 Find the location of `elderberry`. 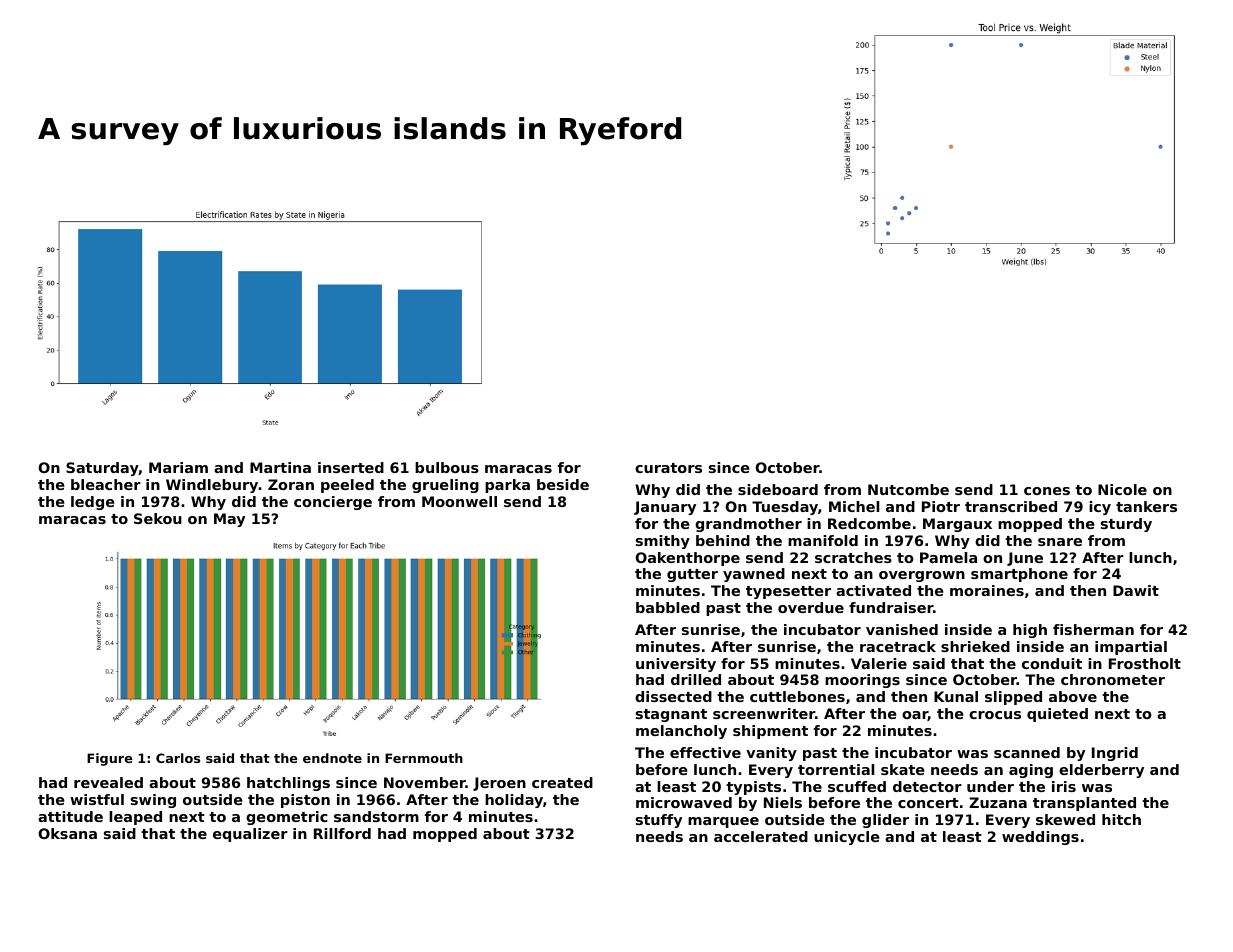

elderberry is located at coordinates (1101, 771).
